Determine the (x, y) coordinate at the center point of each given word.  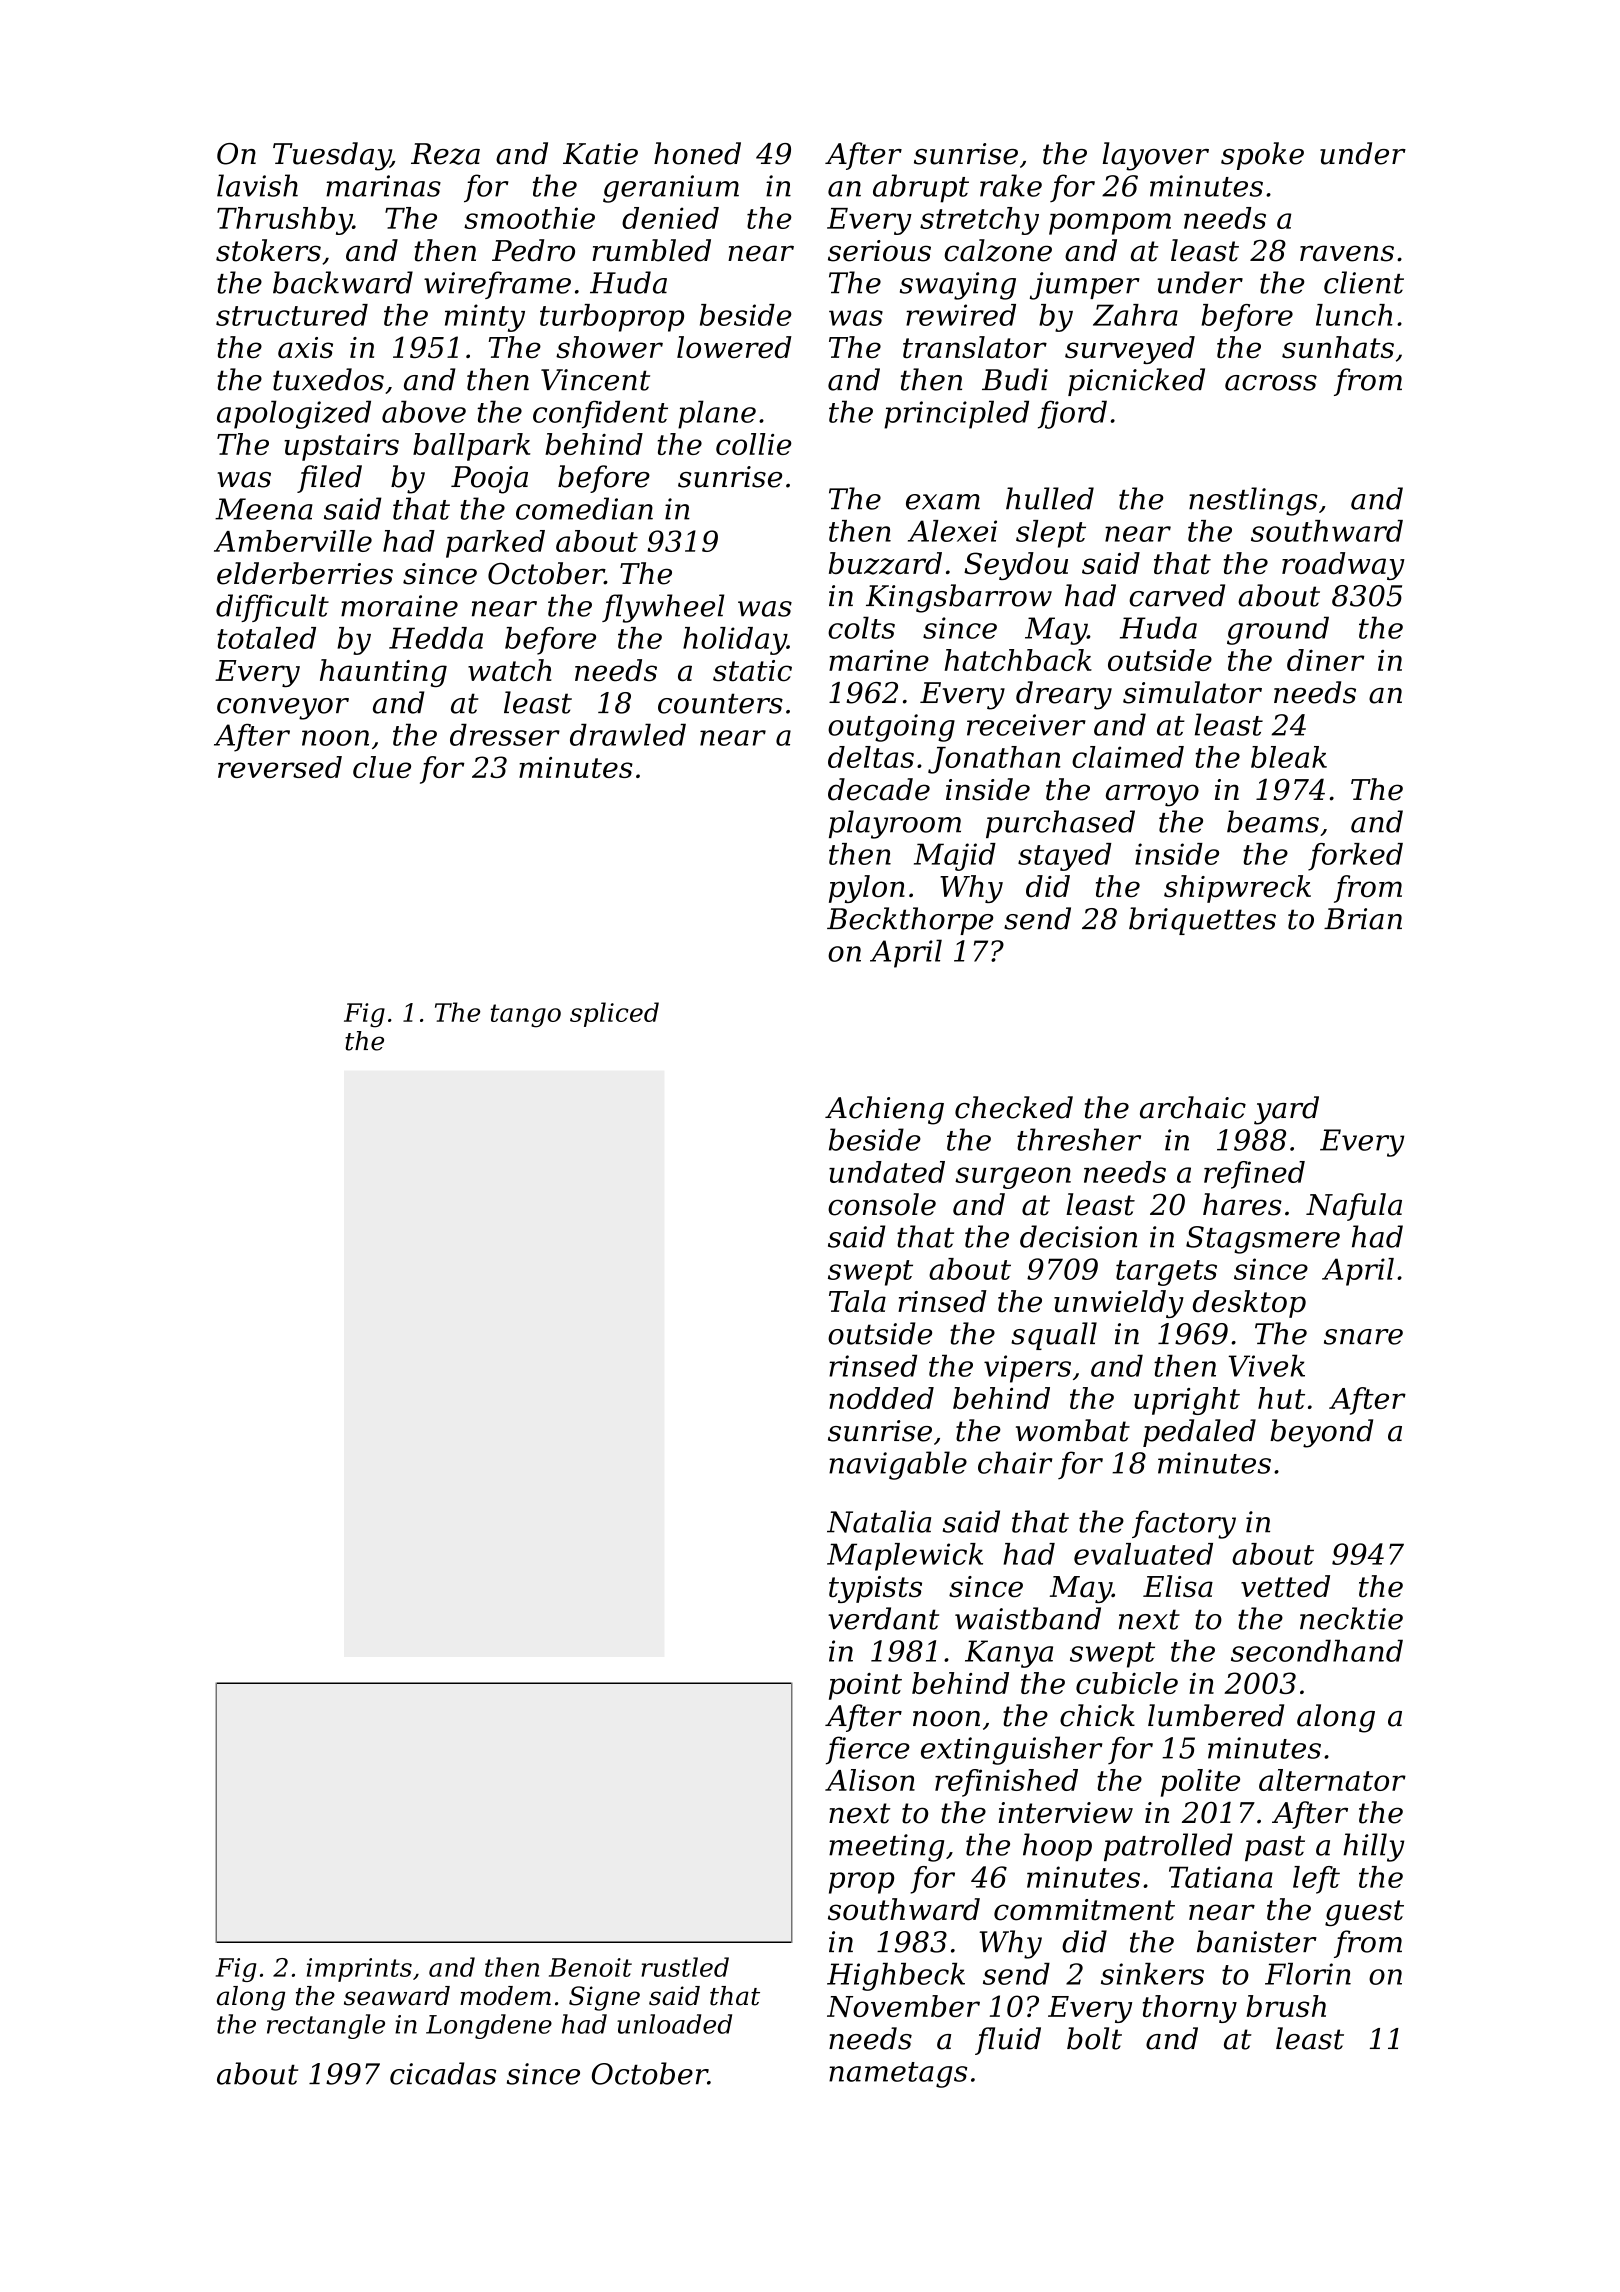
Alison (870, 1780)
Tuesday (332, 156)
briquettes (1202, 921)
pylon (867, 889)
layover (1156, 156)
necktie (1351, 1618)
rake (1011, 185)
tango (526, 1016)
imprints (359, 1970)
